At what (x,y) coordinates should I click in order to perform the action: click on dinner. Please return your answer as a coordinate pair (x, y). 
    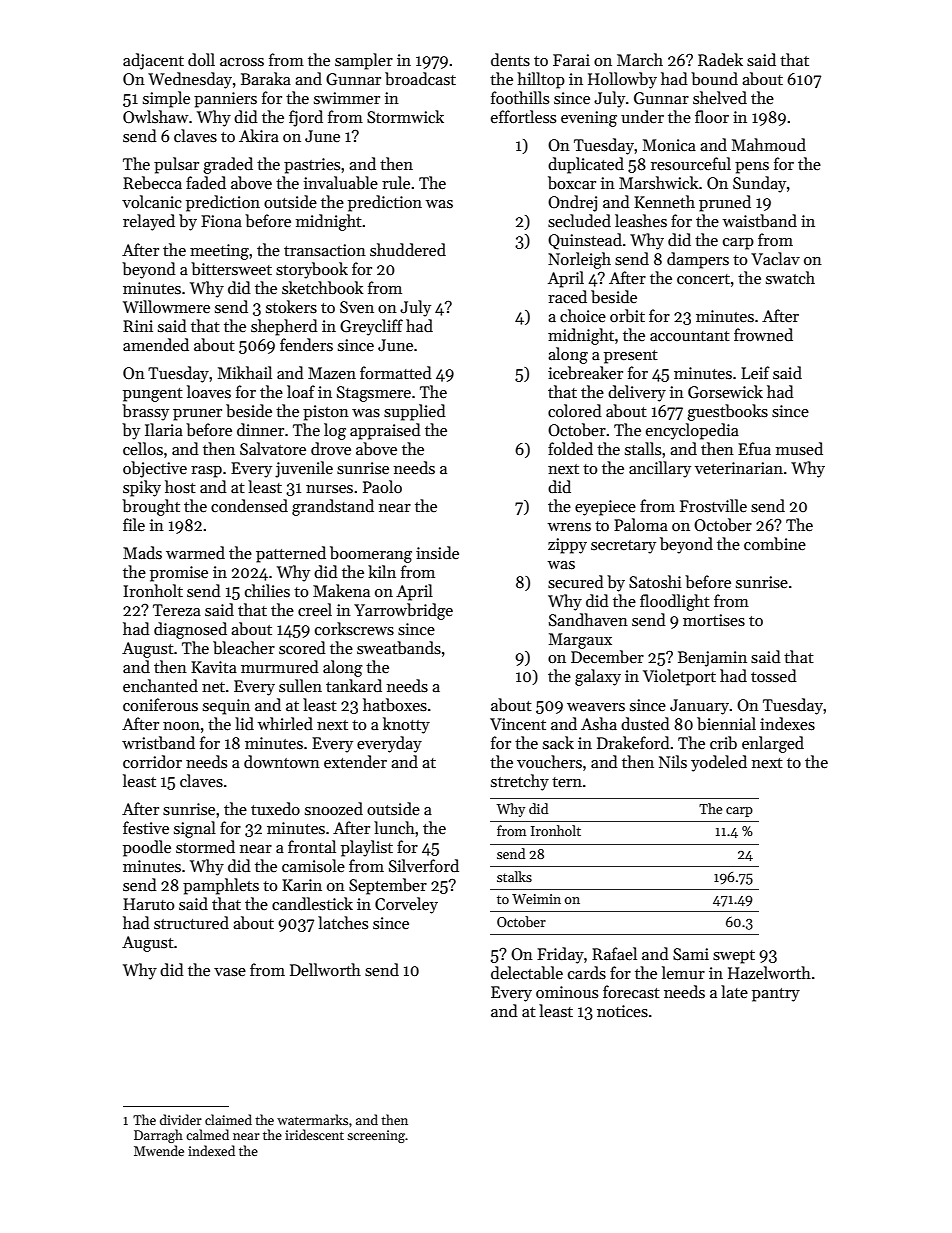
    Looking at the image, I should click on (260, 429).
